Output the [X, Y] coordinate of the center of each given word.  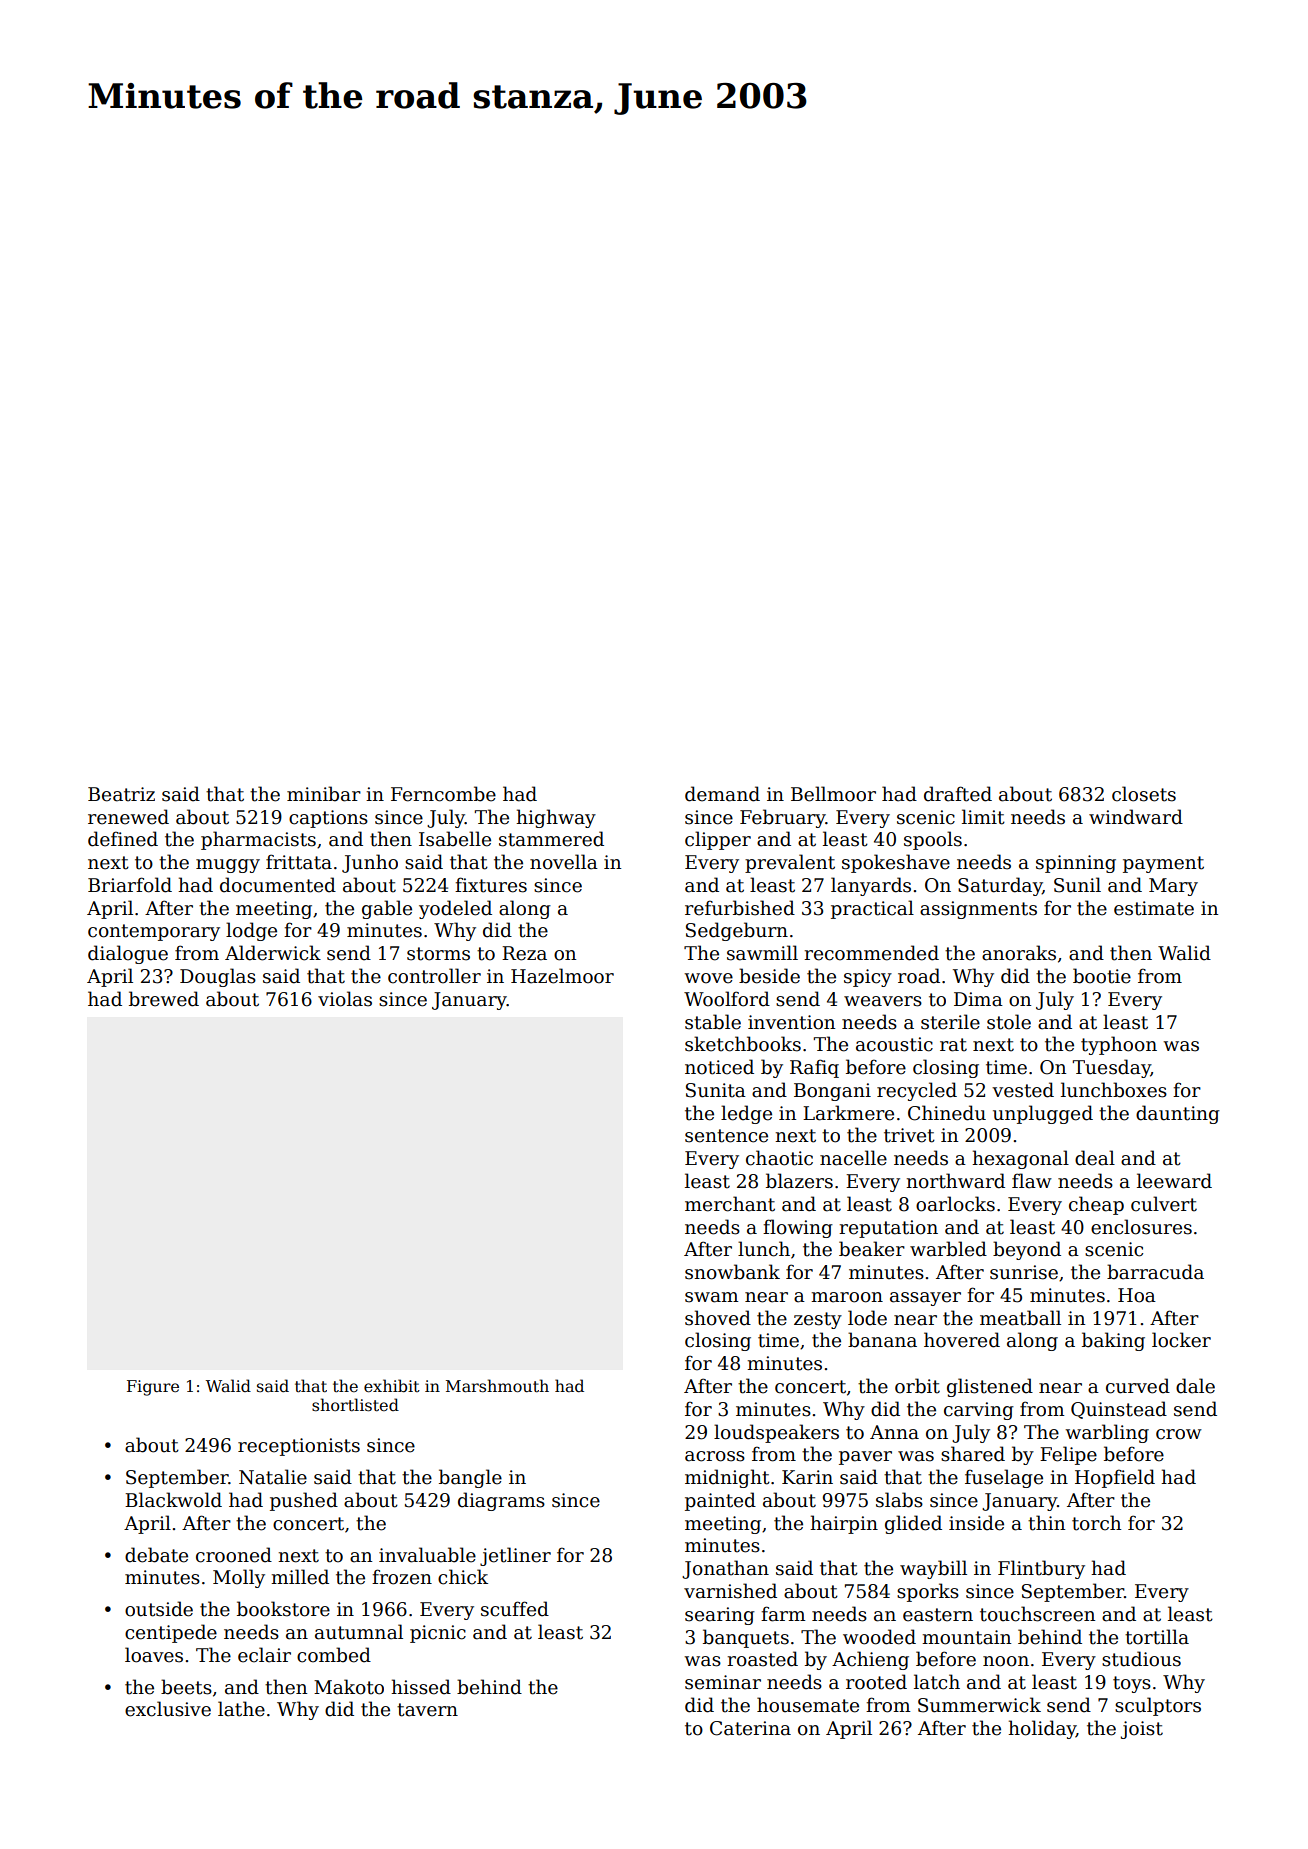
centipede [171, 1633]
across [715, 1456]
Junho [370, 863]
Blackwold [173, 1500]
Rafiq [814, 1068]
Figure [153, 1388]
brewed [164, 999]
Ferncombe [443, 794]
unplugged [1043, 1114]
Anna [894, 1432]
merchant [730, 1204]
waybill [933, 1569]
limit [983, 817]
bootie [1102, 976]
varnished [730, 1591]
